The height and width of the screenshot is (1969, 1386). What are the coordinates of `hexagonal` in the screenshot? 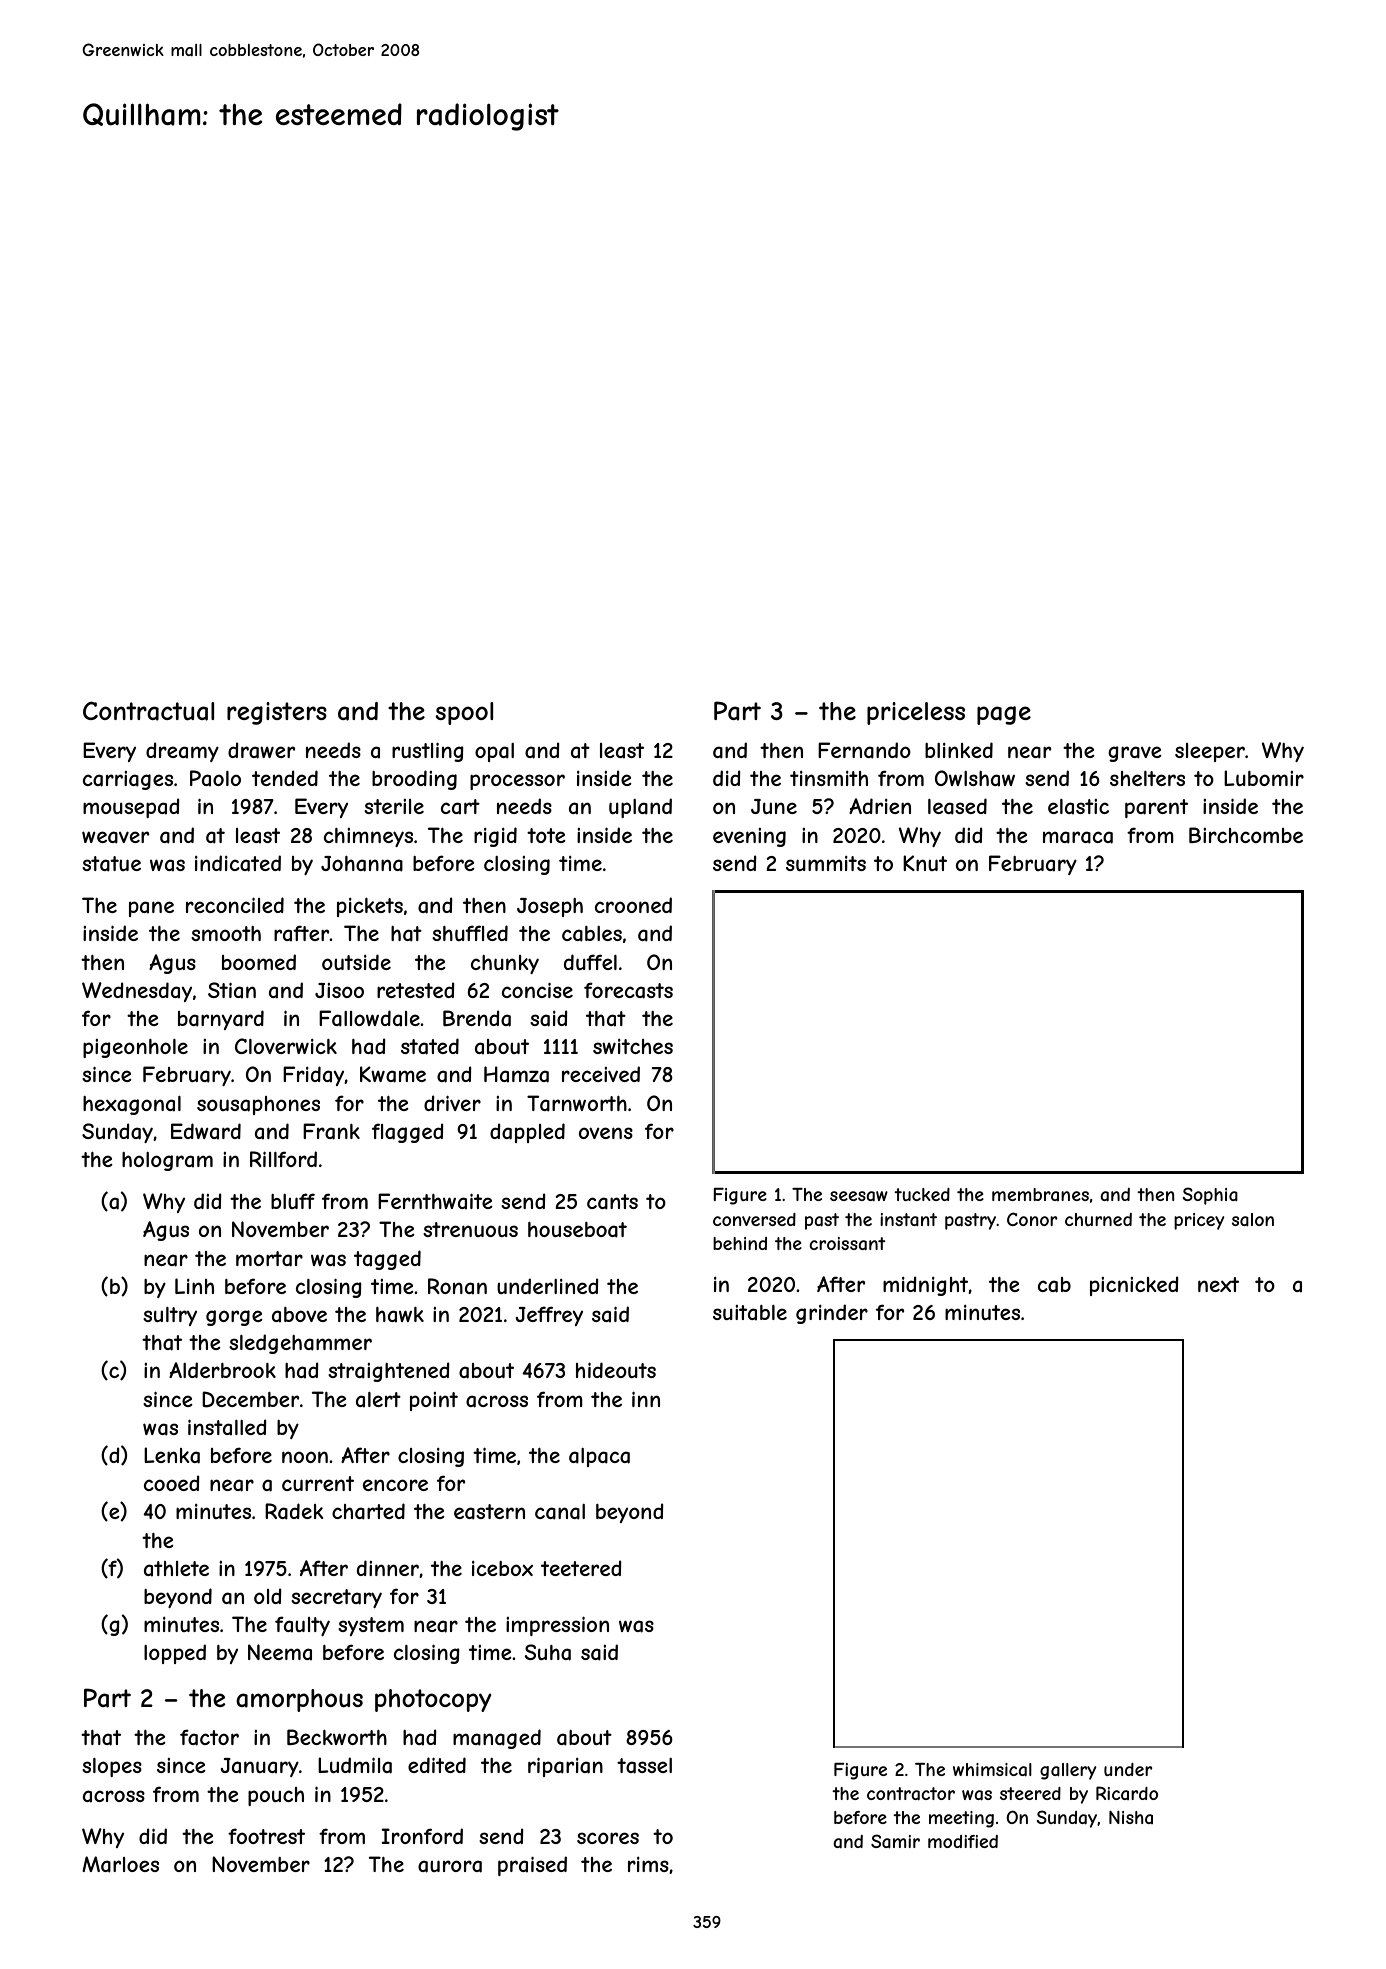 It's located at (132, 1105).
